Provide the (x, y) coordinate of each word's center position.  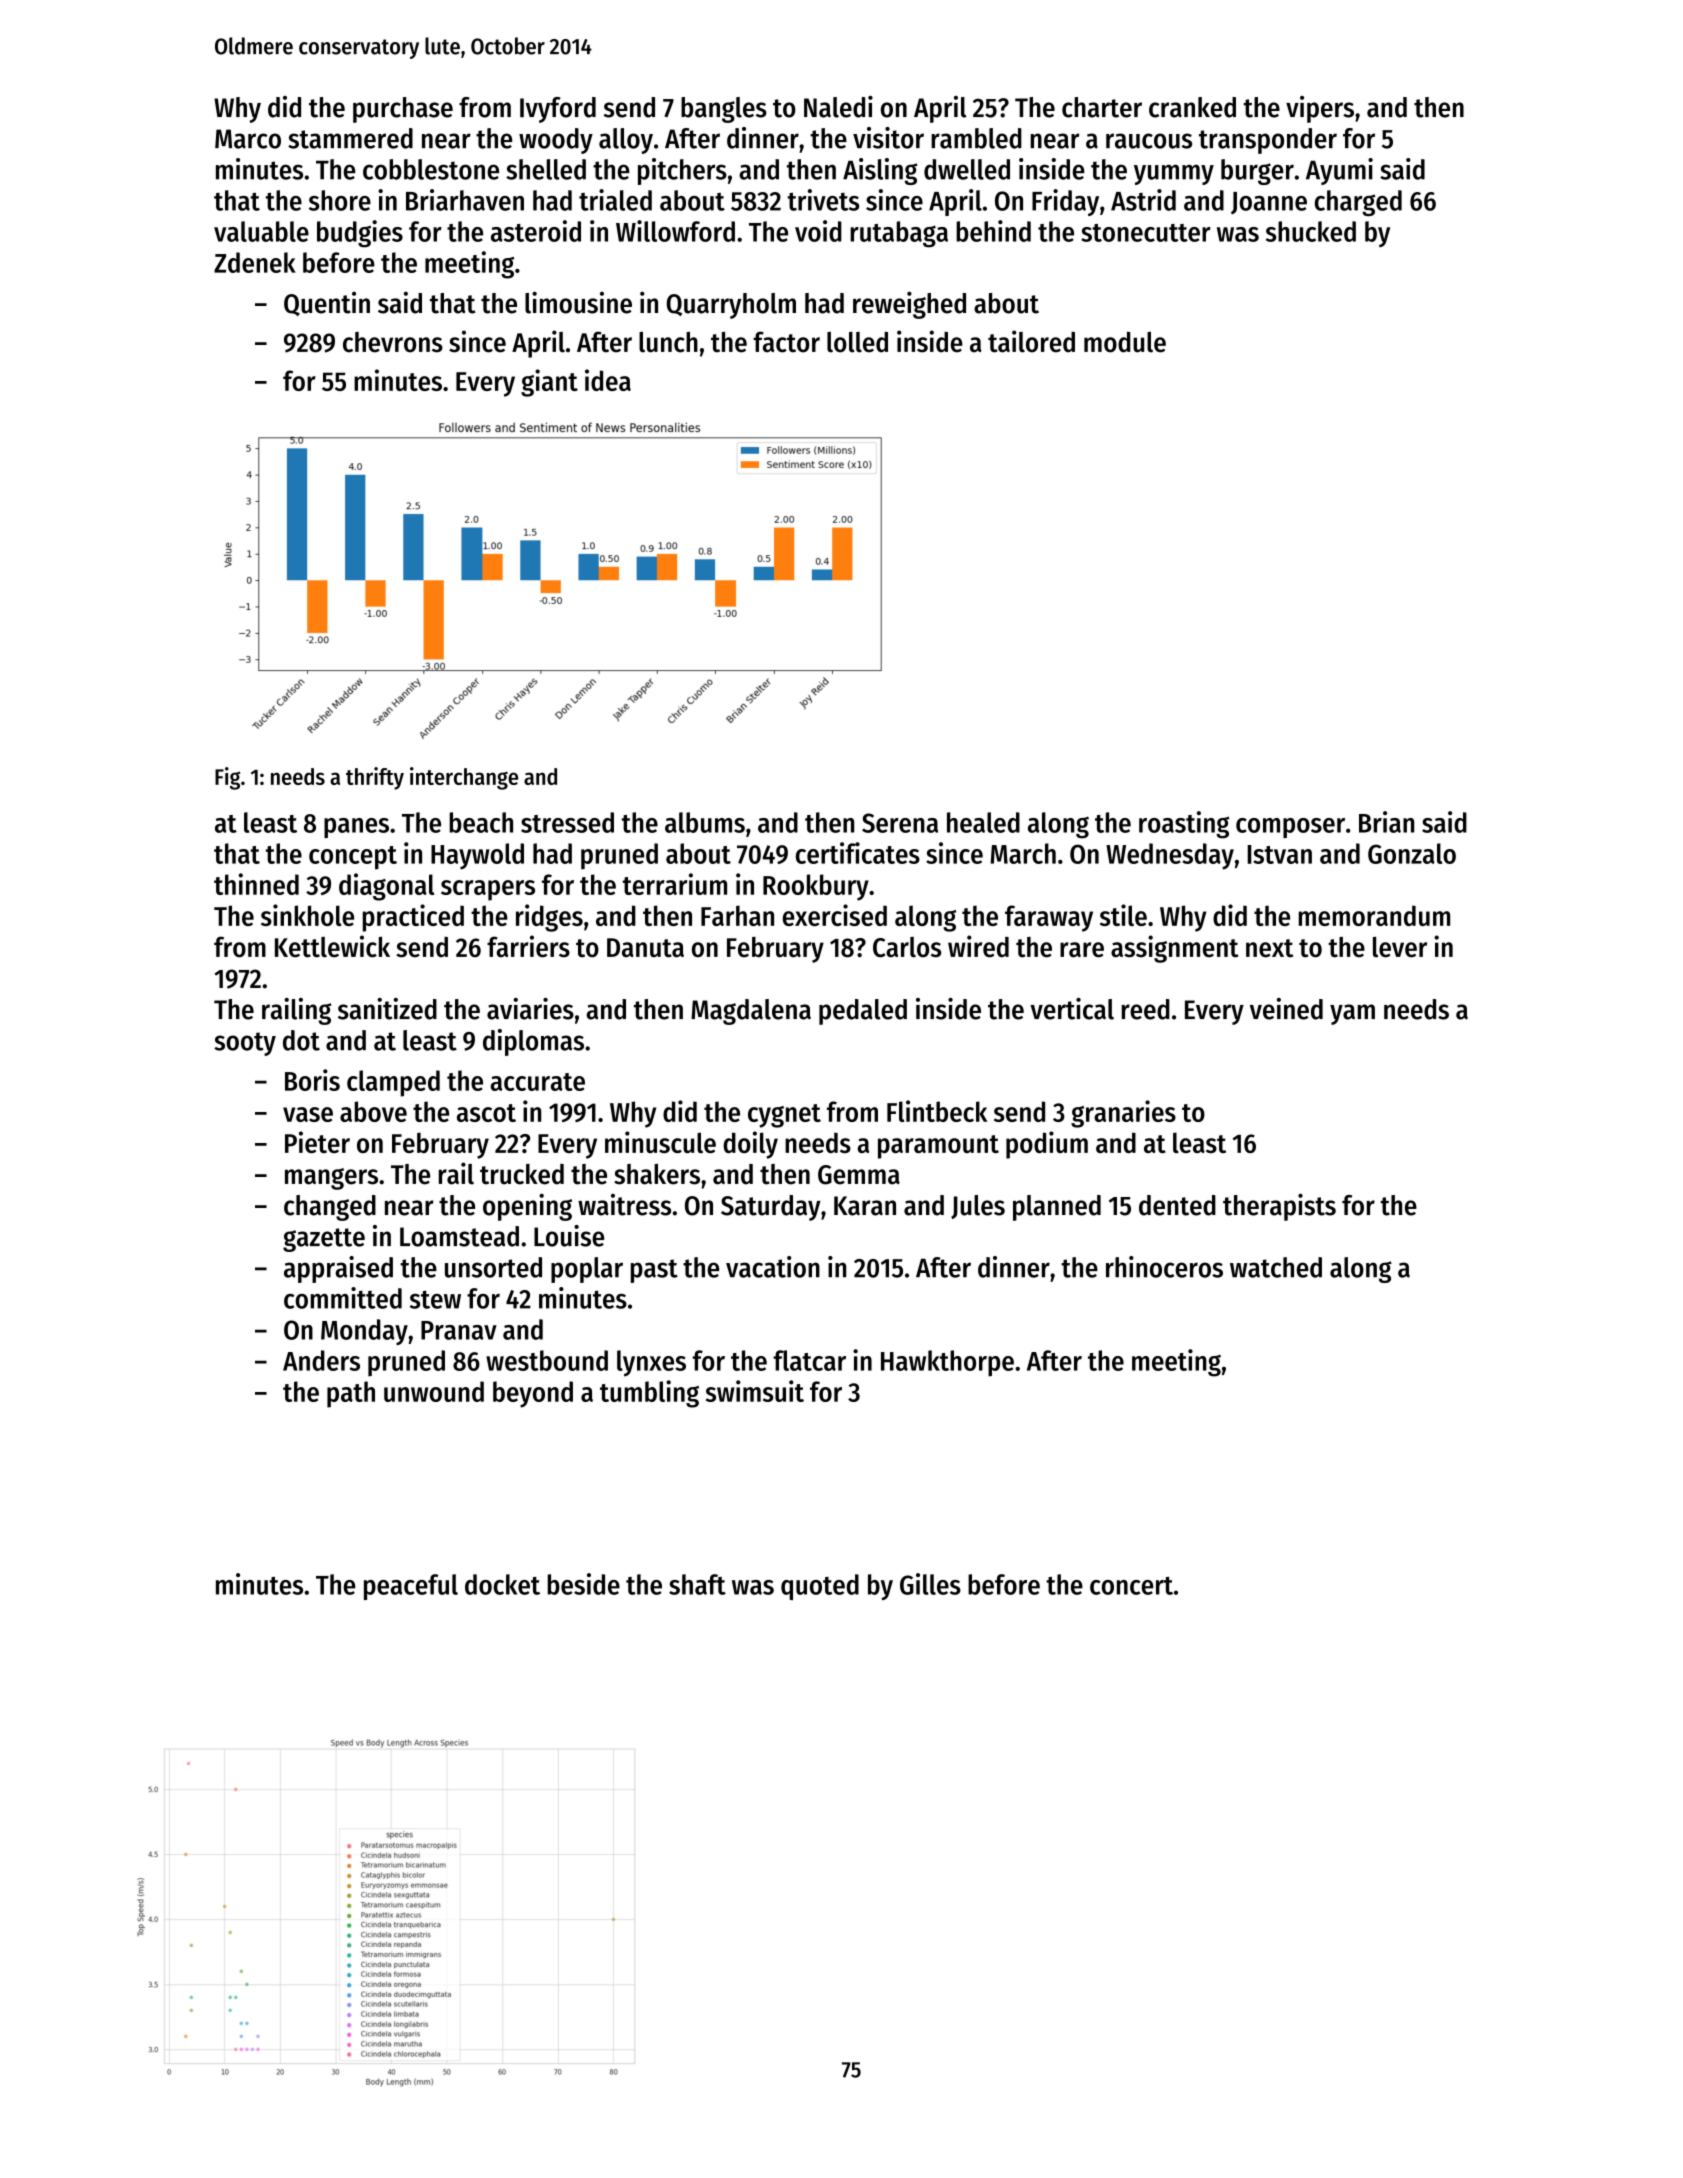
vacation (773, 1267)
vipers (1320, 109)
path (351, 1394)
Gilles (930, 1584)
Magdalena (751, 1012)
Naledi (838, 107)
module (1125, 342)
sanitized (387, 1009)
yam (1352, 1014)
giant (549, 383)
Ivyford (558, 110)
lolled (857, 342)
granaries (1123, 1114)
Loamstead (459, 1236)
